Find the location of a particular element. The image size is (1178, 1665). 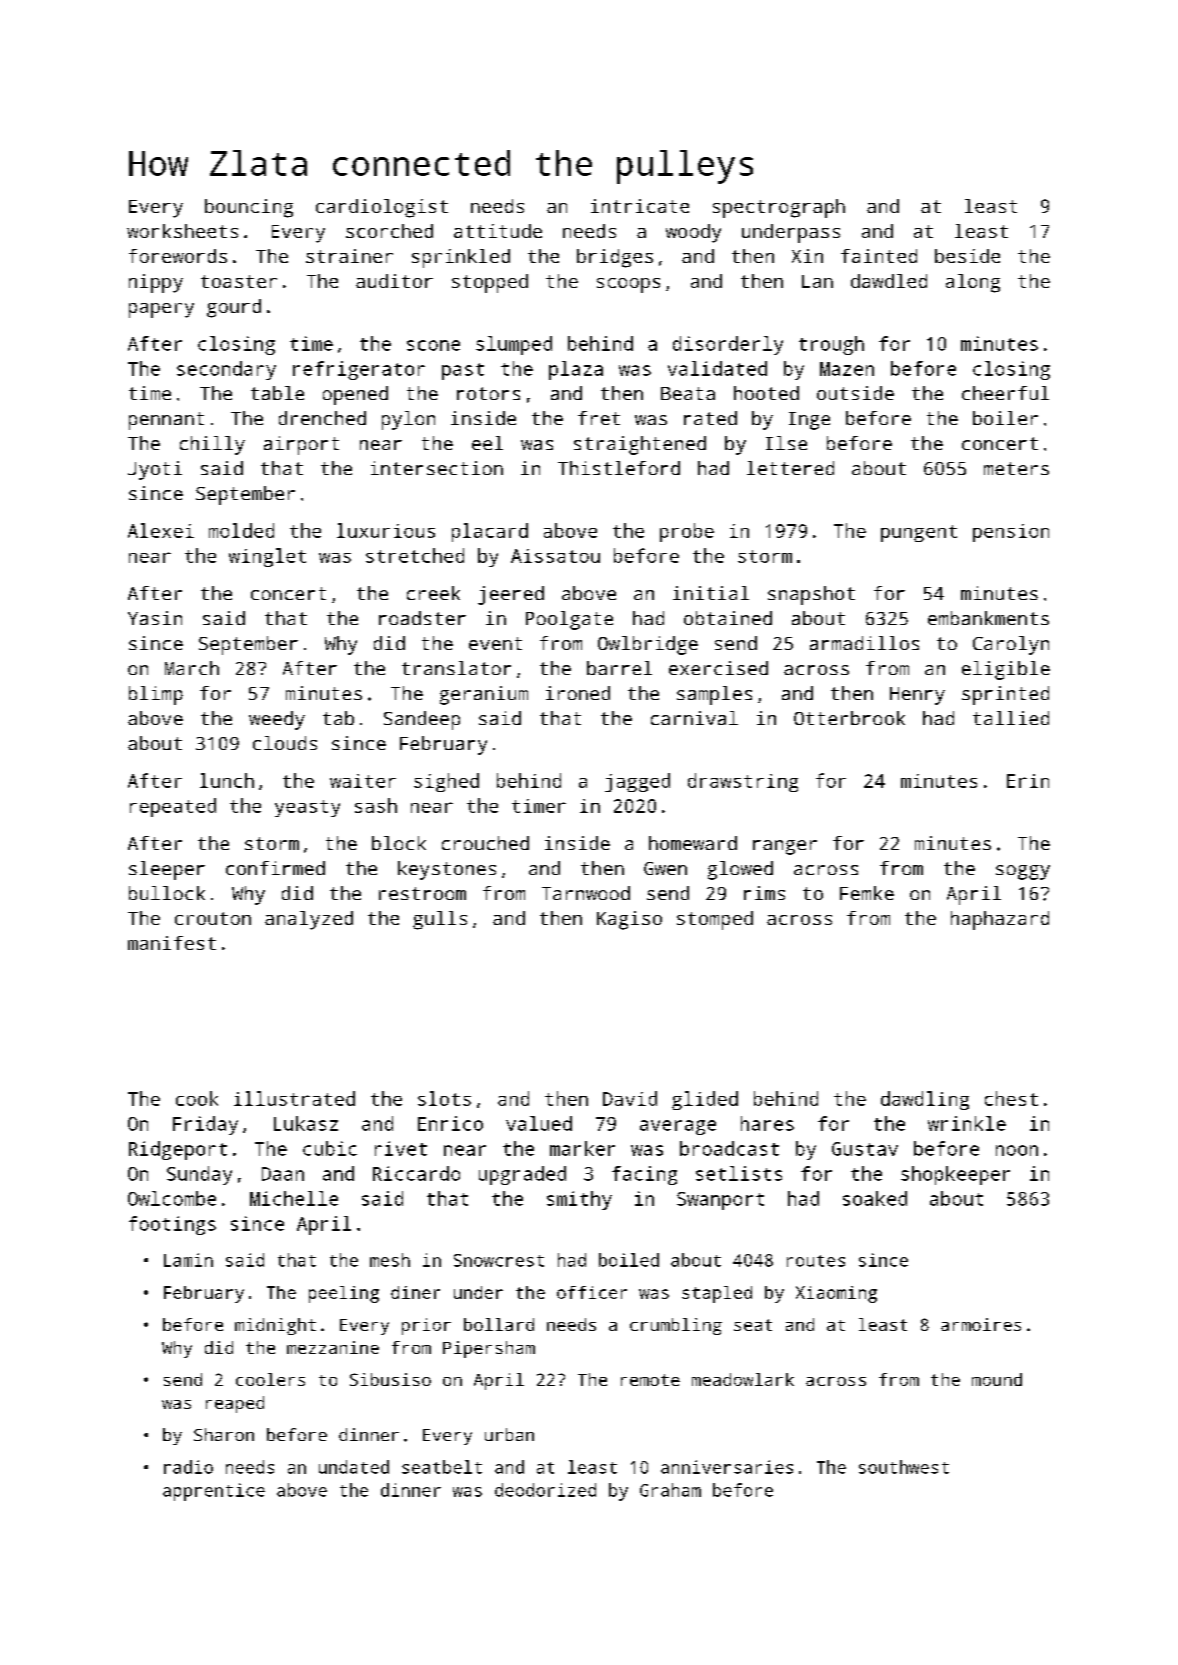

refrigerator is located at coordinates (359, 370).
